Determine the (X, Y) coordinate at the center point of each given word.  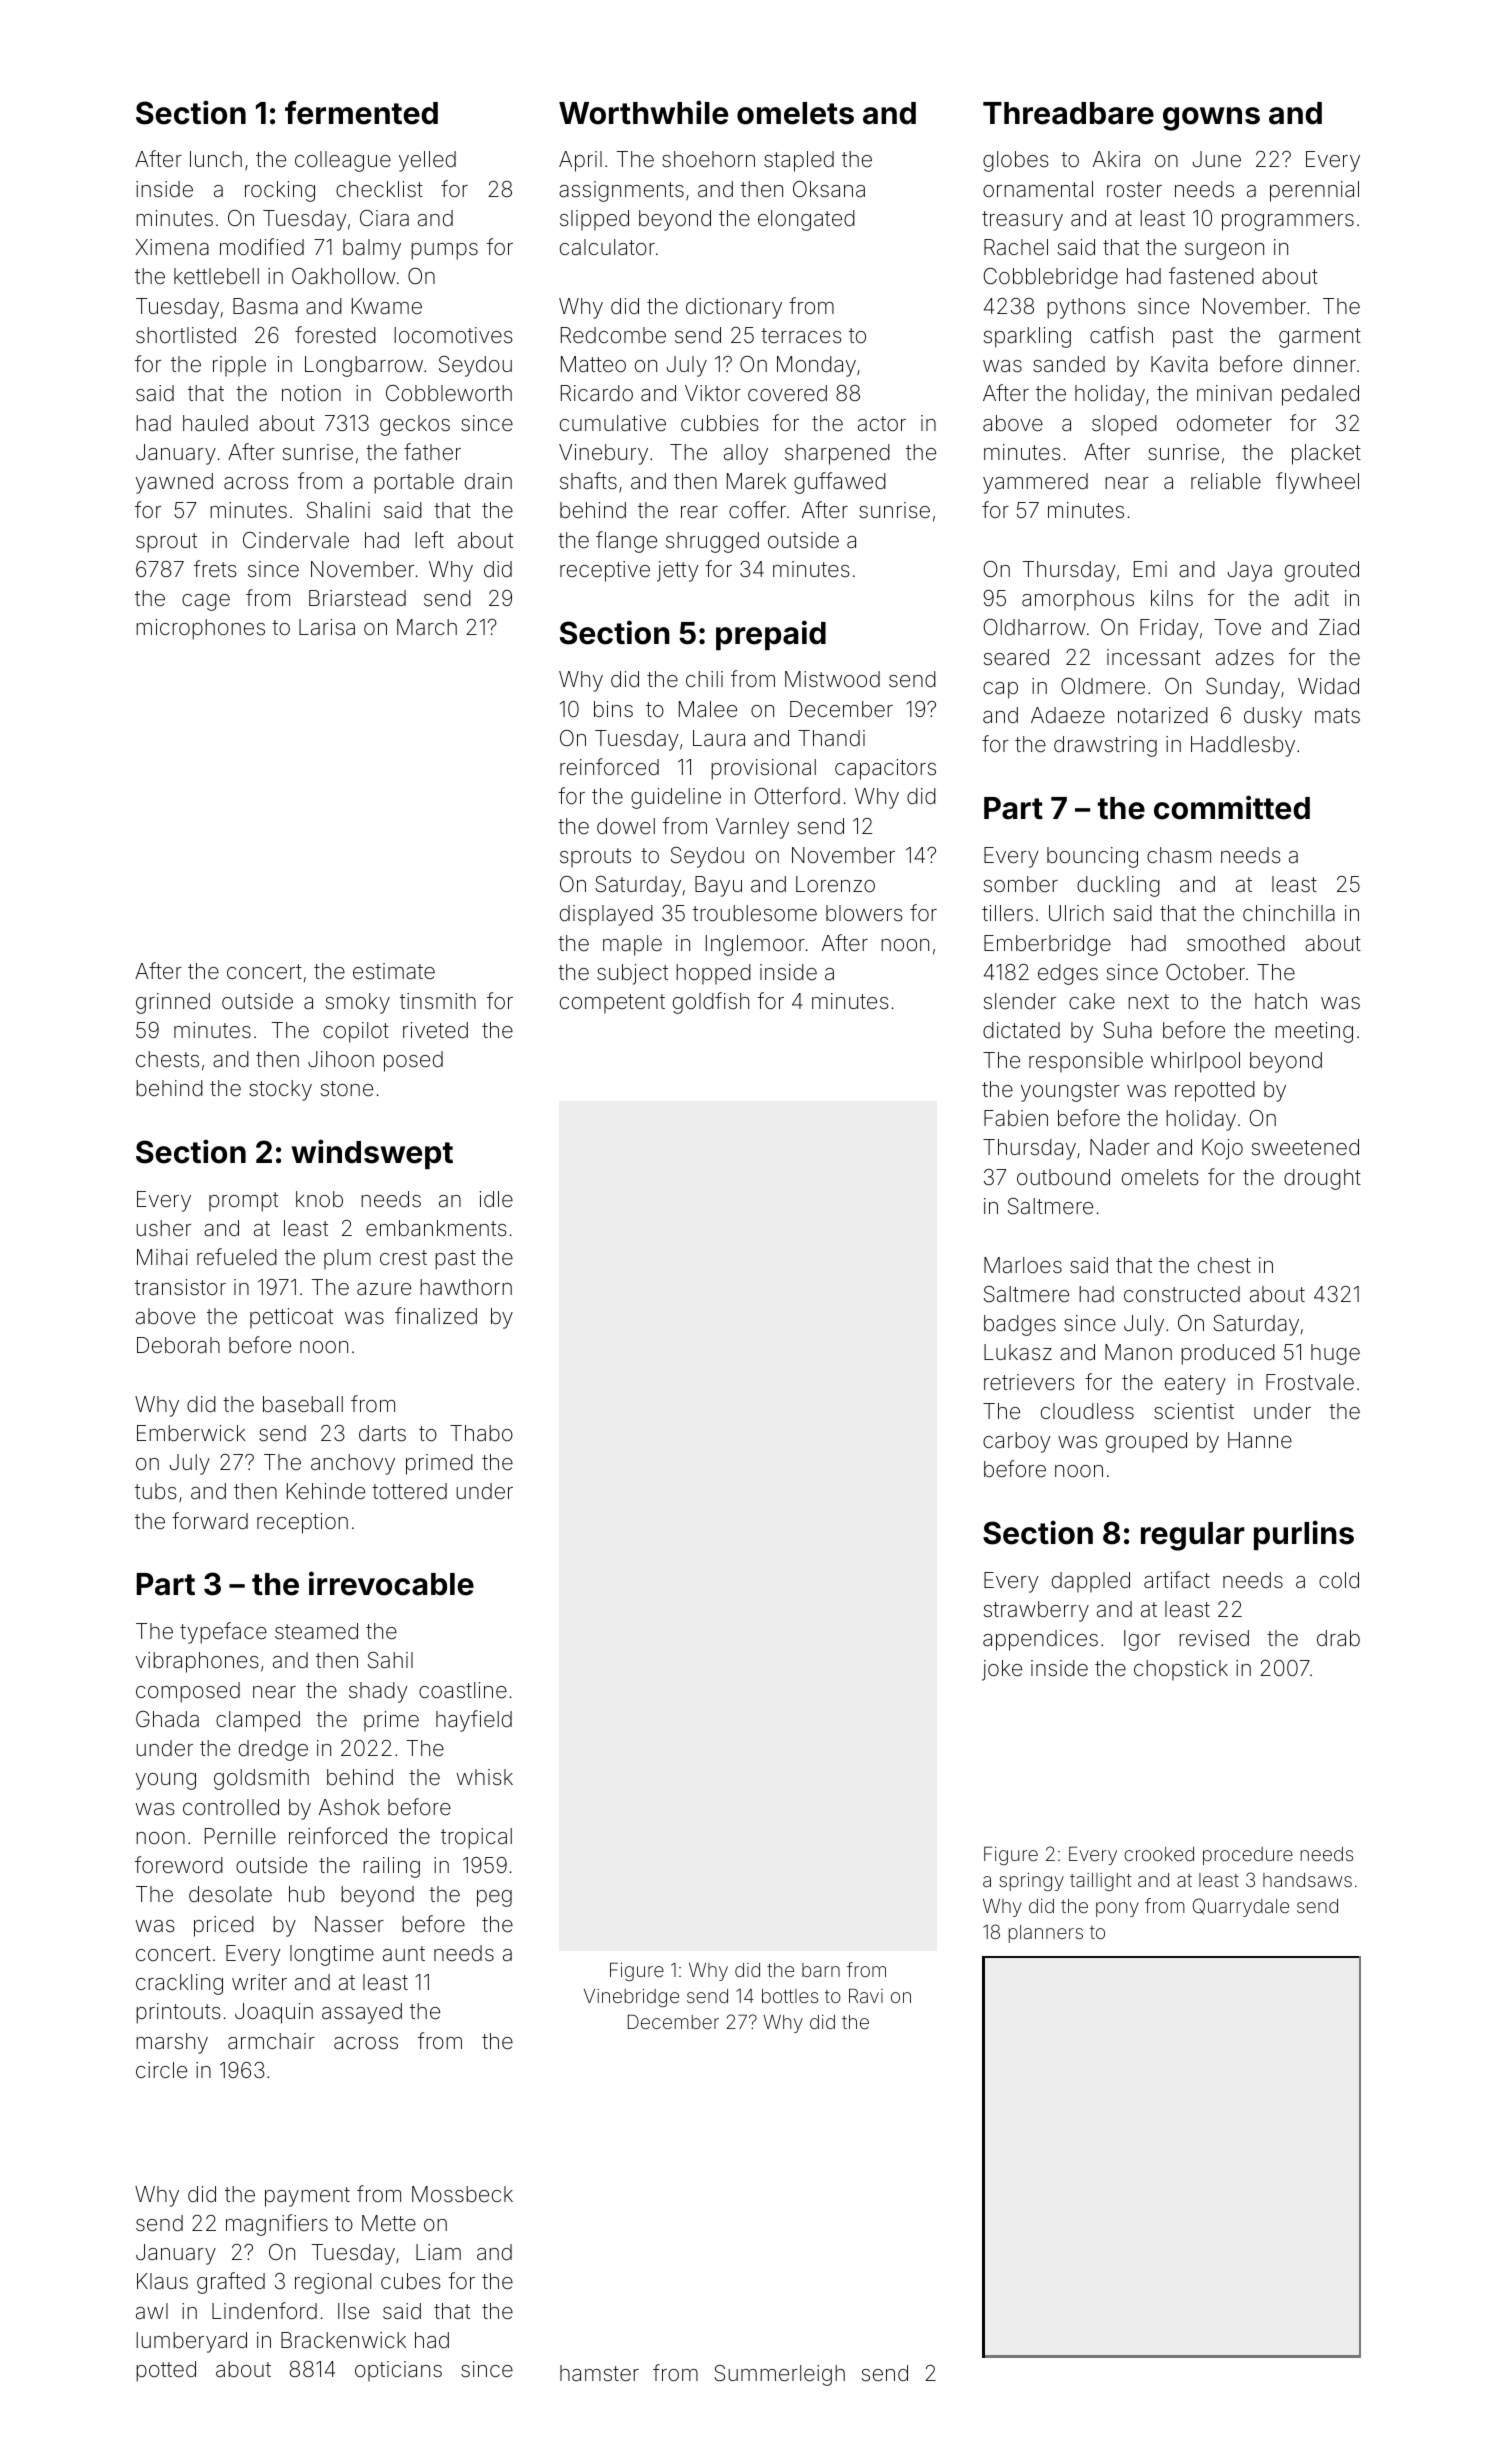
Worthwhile (643, 112)
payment (307, 2197)
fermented (361, 113)
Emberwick (191, 1433)
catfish (1121, 335)
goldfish (711, 1003)
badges (1020, 1325)
